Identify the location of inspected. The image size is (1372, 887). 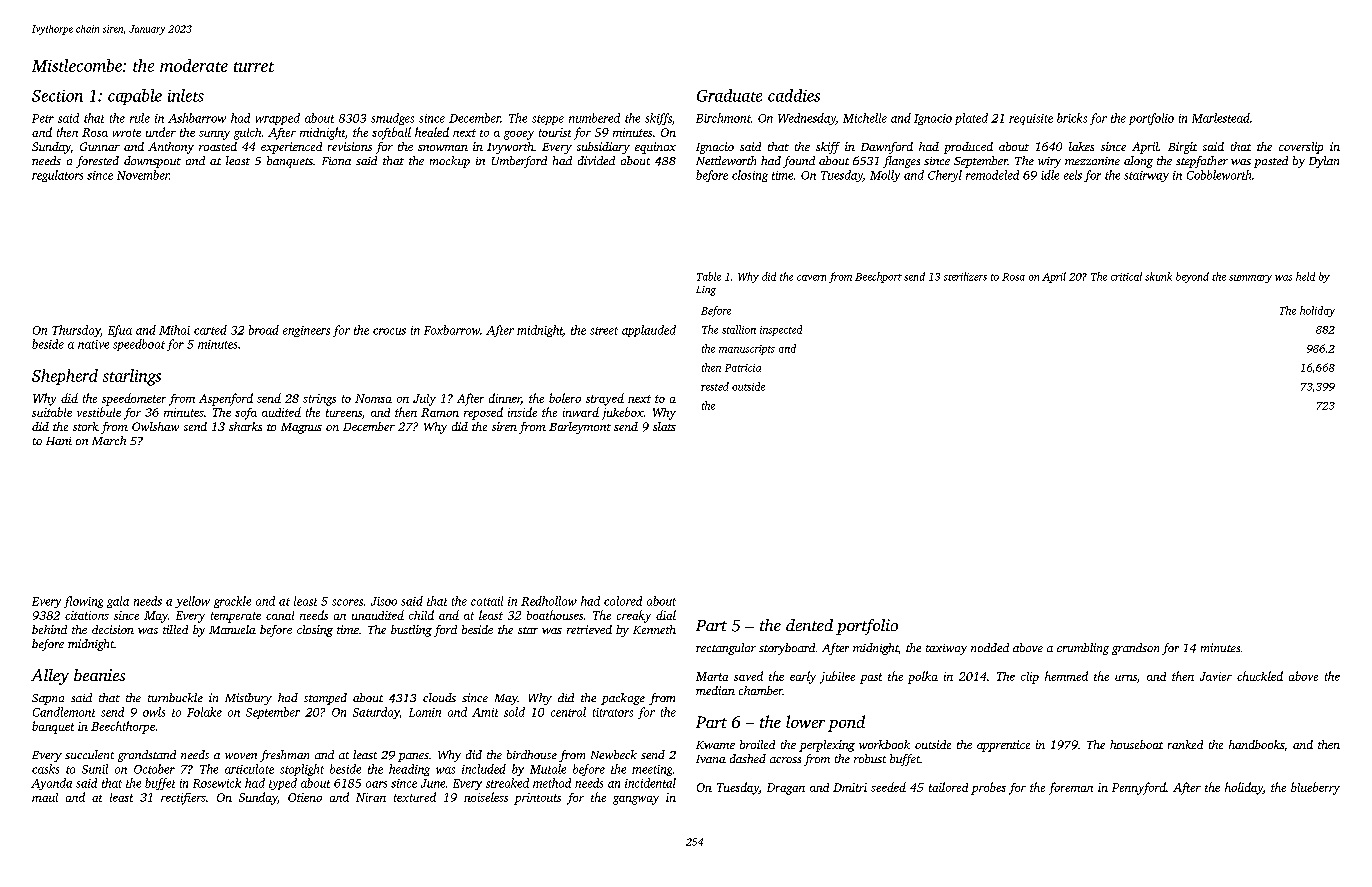
(781, 330).
